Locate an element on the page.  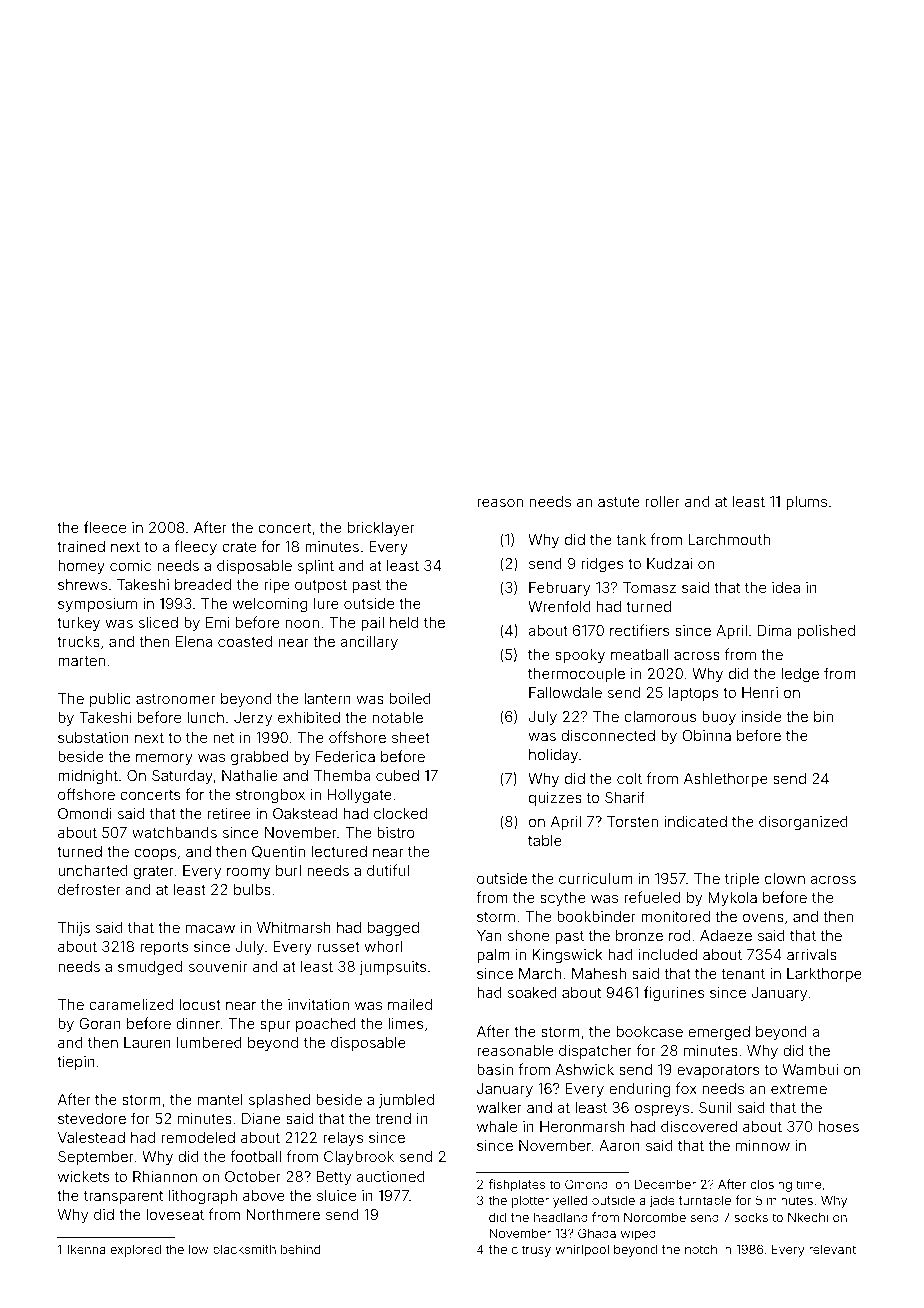
fleece is located at coordinates (105, 527).
